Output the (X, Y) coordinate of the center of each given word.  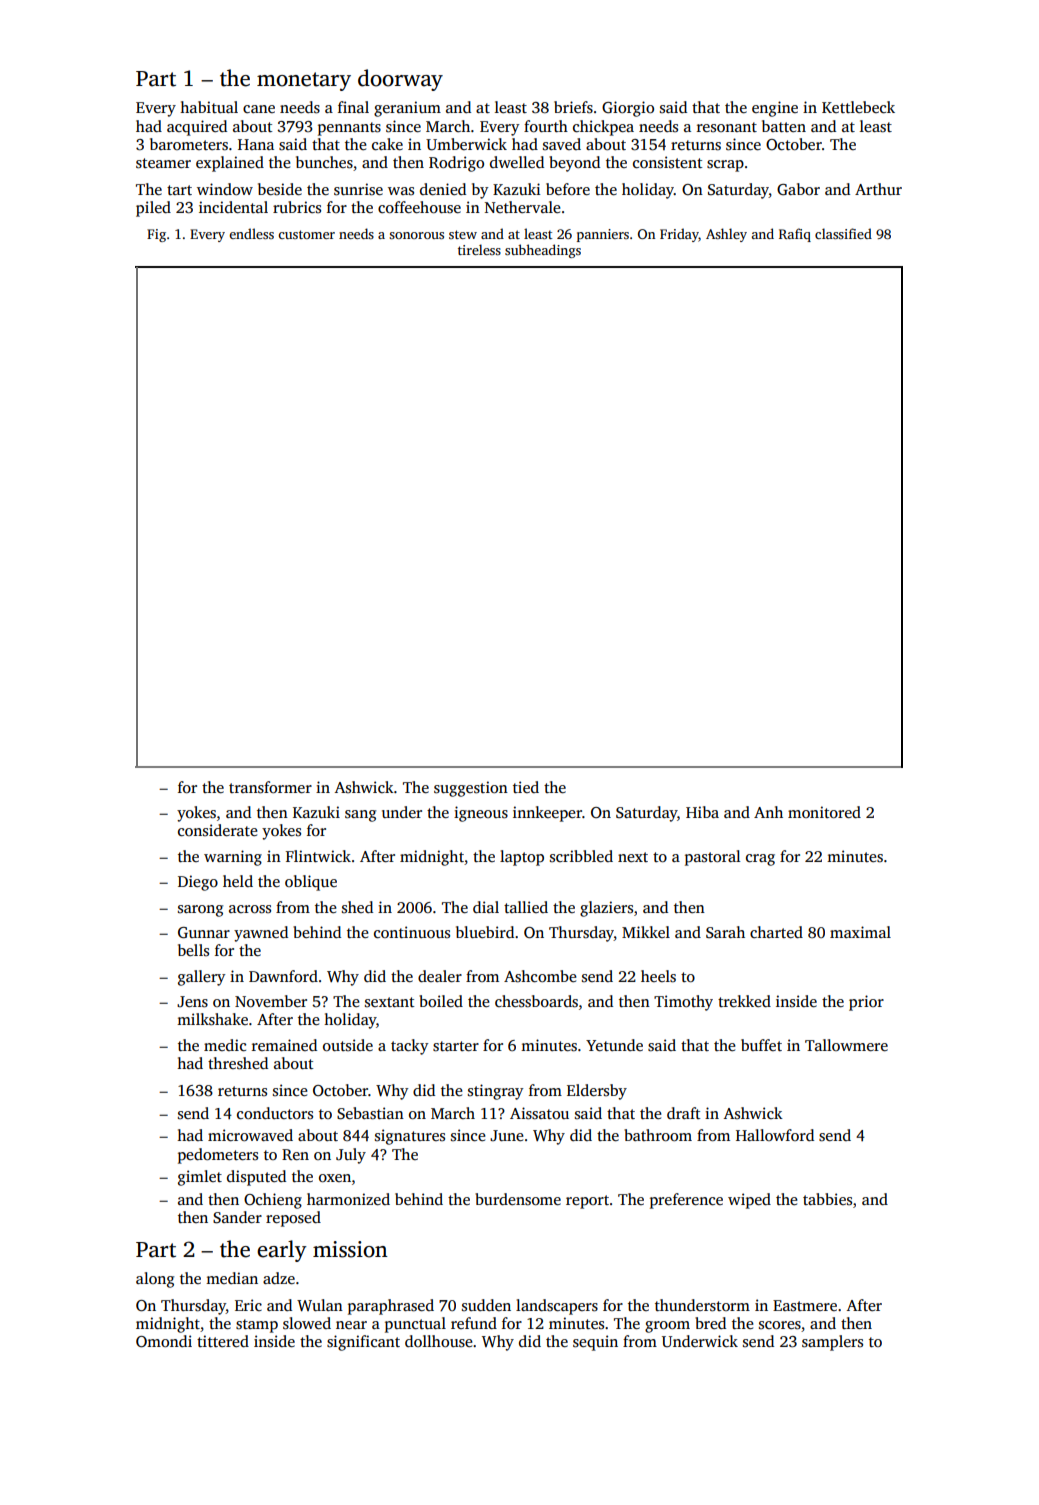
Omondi (164, 1341)
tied (526, 787)
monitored (824, 812)
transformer (270, 787)
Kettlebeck (858, 107)
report (587, 1202)
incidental (233, 207)
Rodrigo (456, 164)
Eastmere (805, 1305)
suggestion (471, 789)
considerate (218, 830)
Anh (768, 812)
